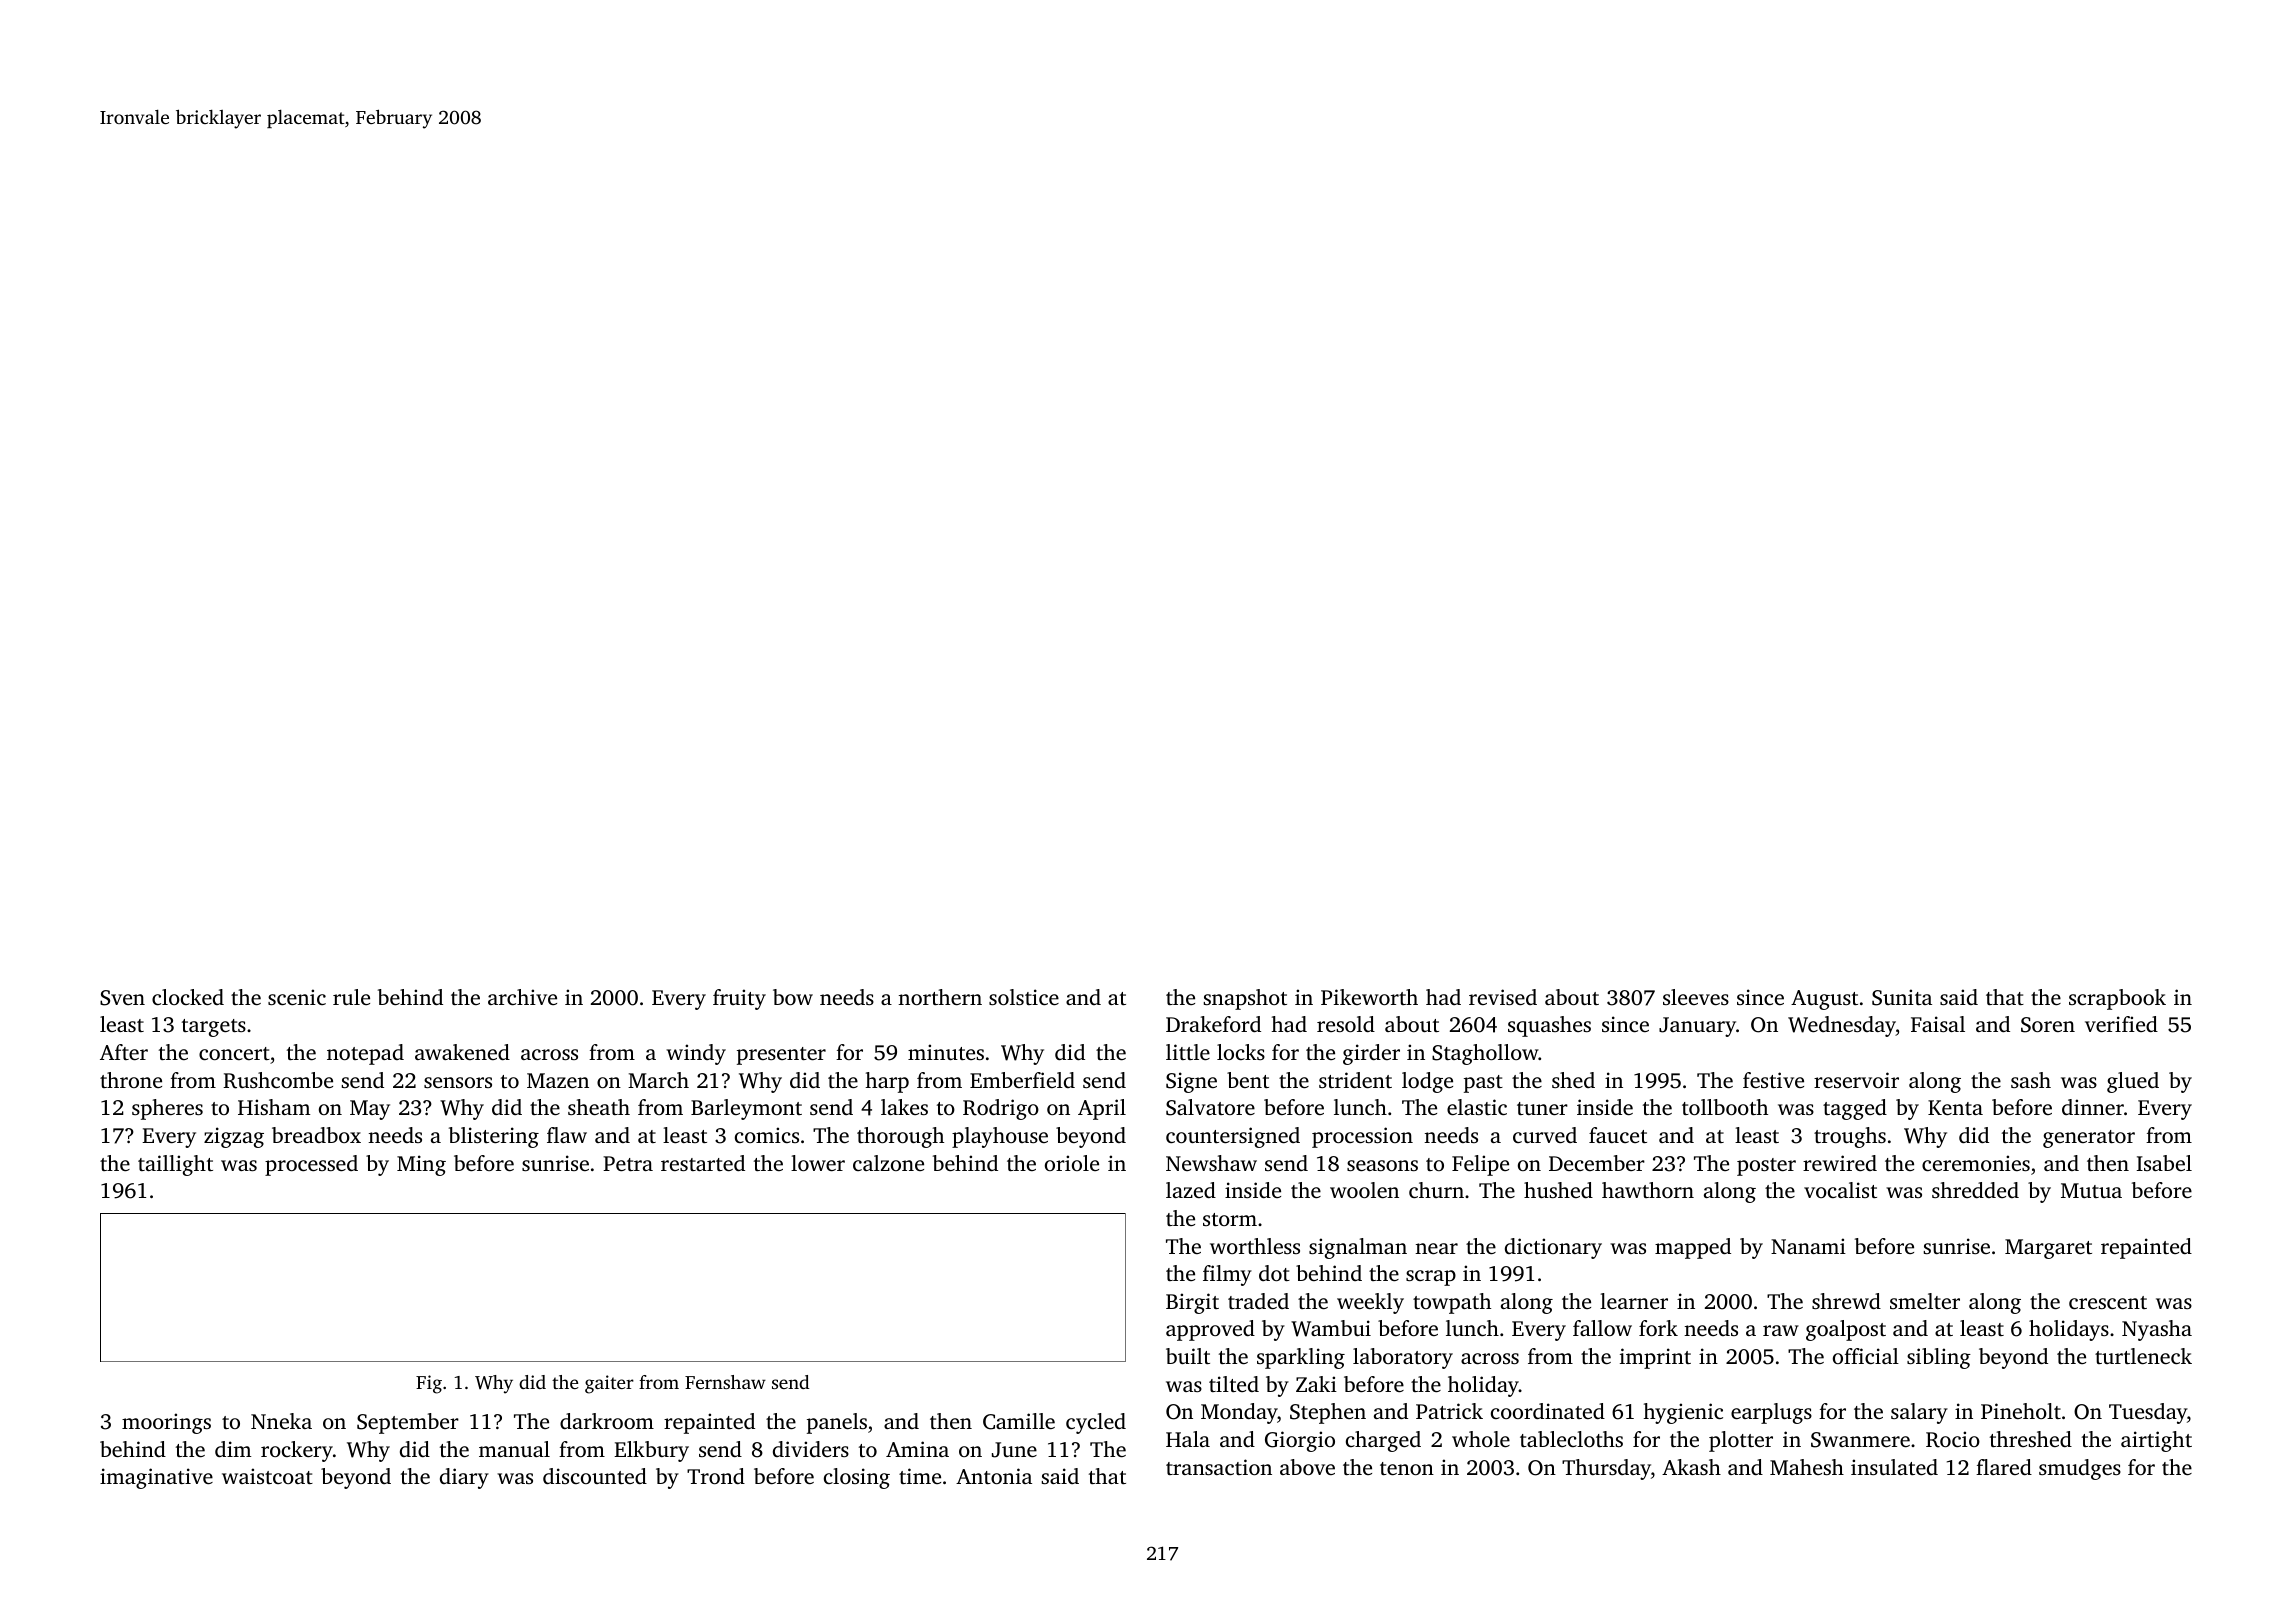  What do you see at coordinates (2121, 1024) in the screenshot?
I see `verified` at bounding box center [2121, 1024].
